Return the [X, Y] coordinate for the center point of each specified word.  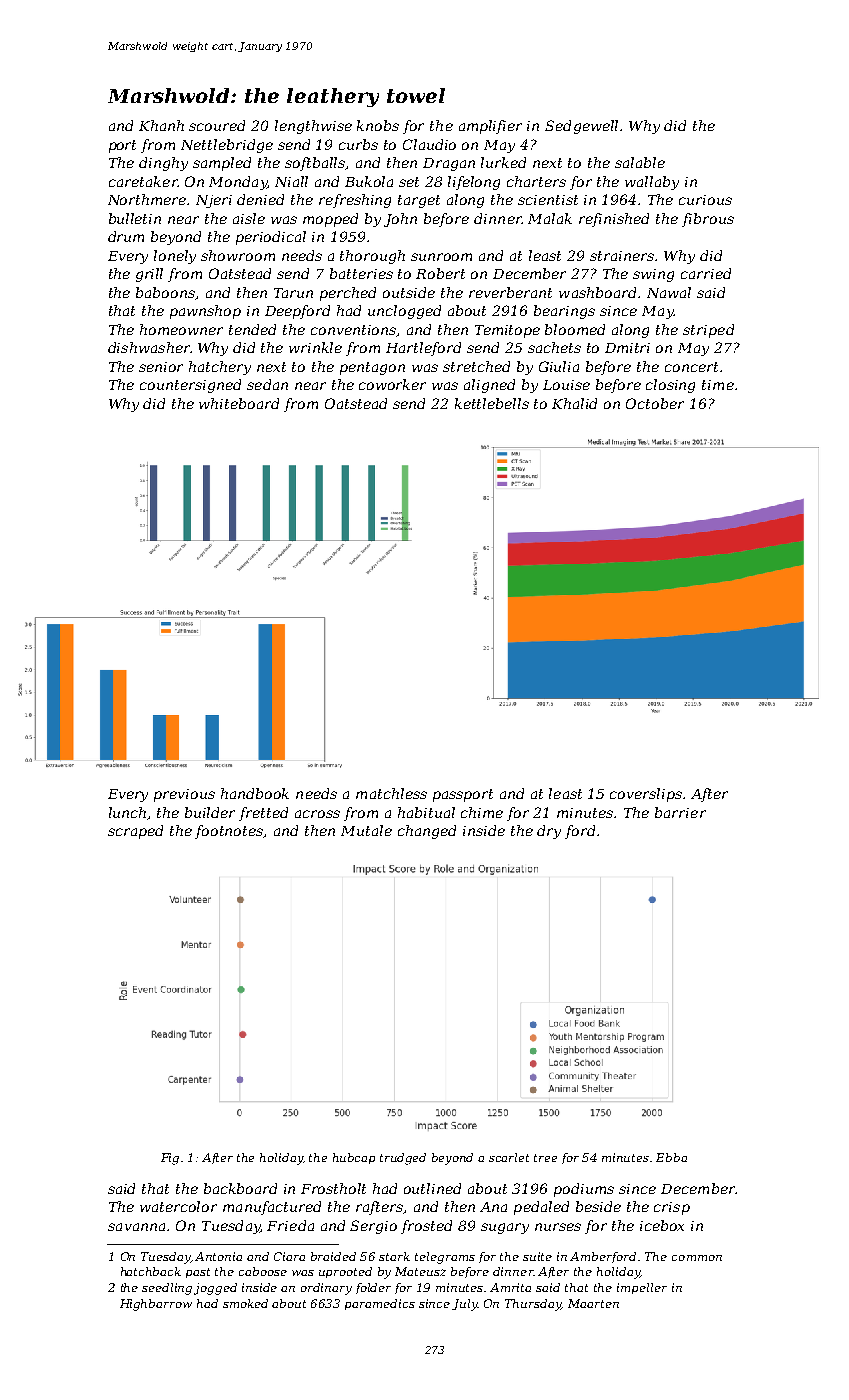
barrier [680, 812]
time [718, 385]
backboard [240, 1188]
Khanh [161, 125]
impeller [642, 1288]
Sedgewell [581, 127]
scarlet [509, 1157]
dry [549, 832]
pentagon [372, 368]
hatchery [220, 368]
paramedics [380, 1304]
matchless [391, 793]
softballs [315, 164]
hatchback [151, 1271]
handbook [255, 793]
